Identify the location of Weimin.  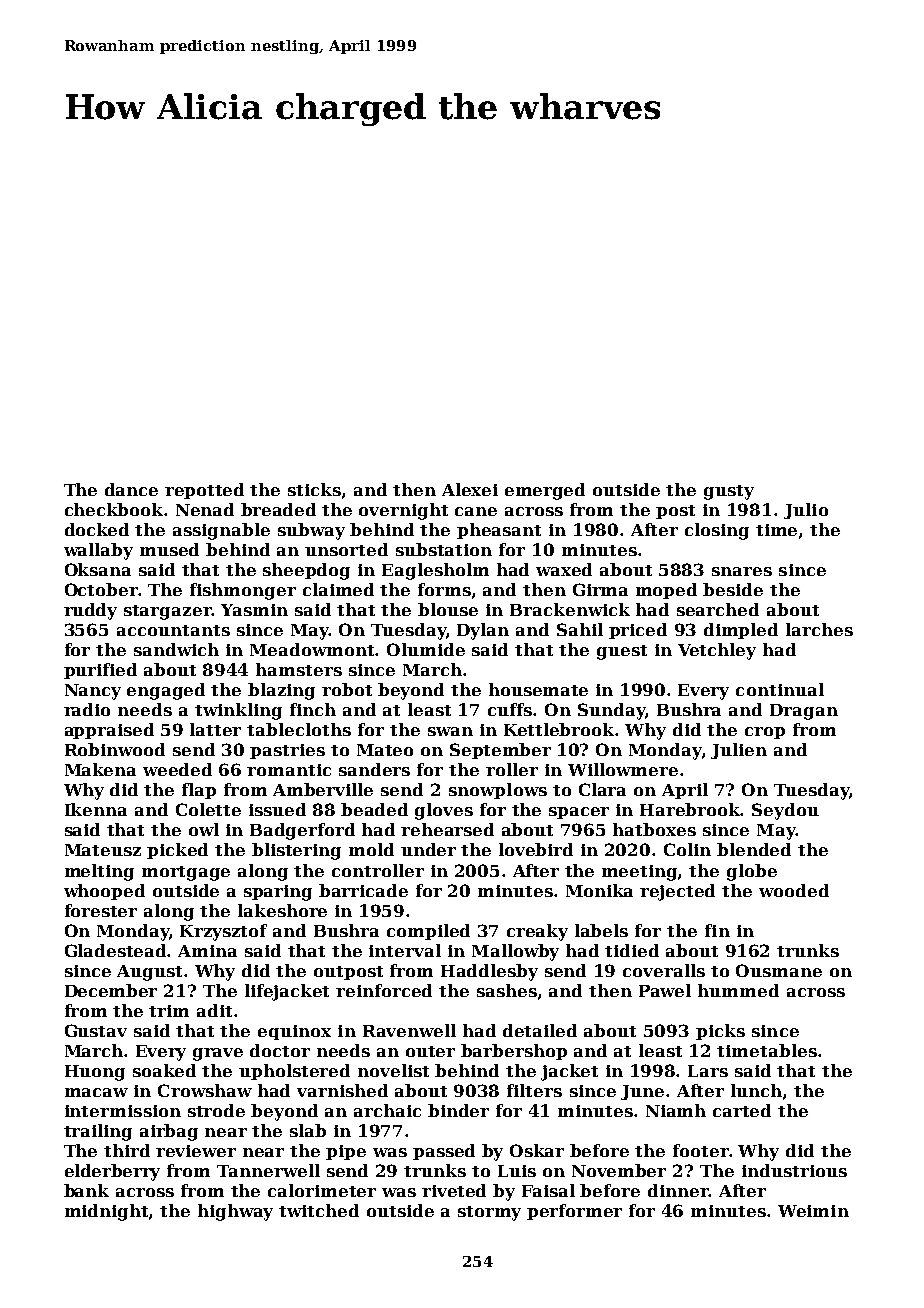
(813, 1211).
